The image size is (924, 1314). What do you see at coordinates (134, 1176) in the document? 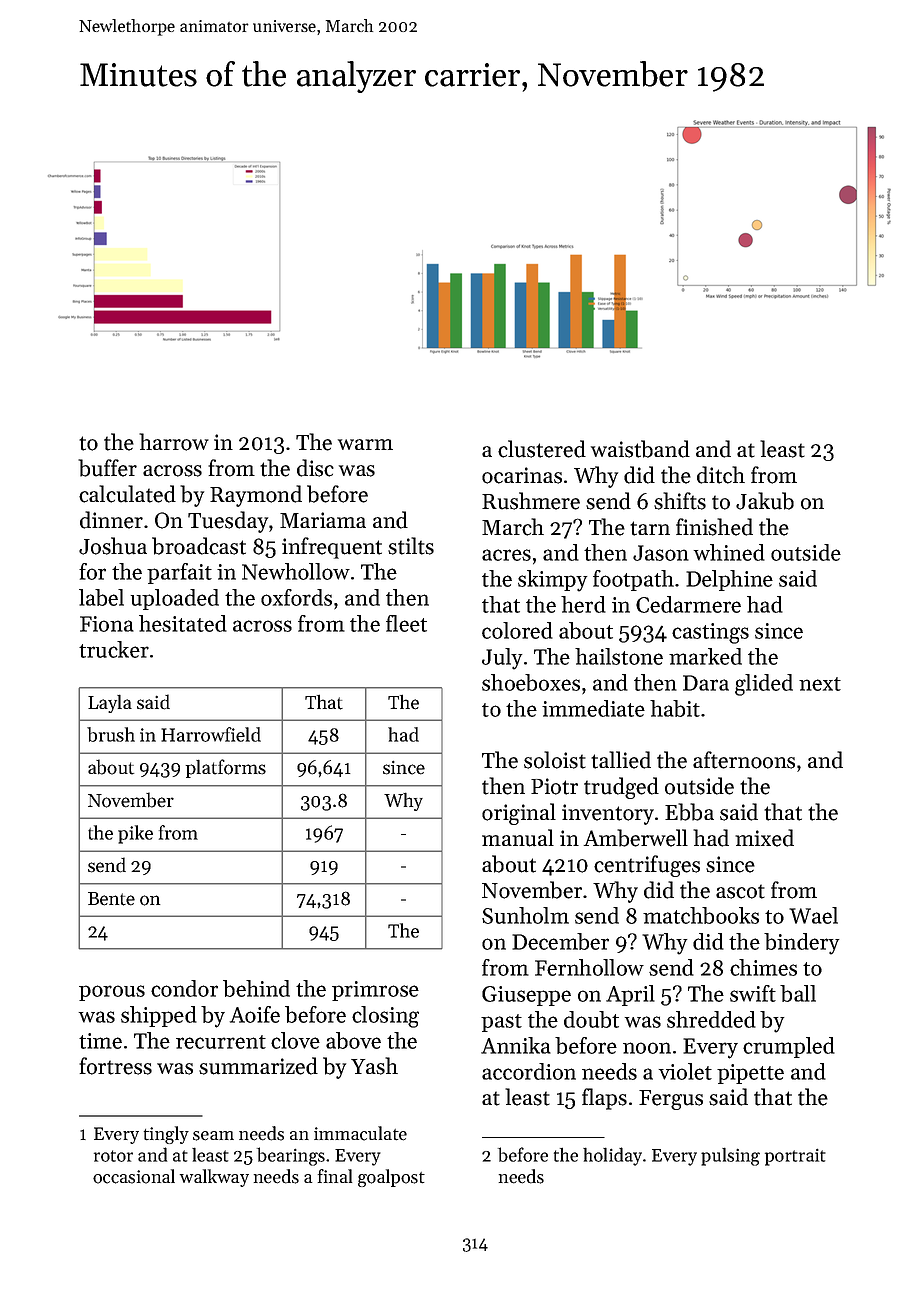
I see `occasional` at bounding box center [134, 1176].
